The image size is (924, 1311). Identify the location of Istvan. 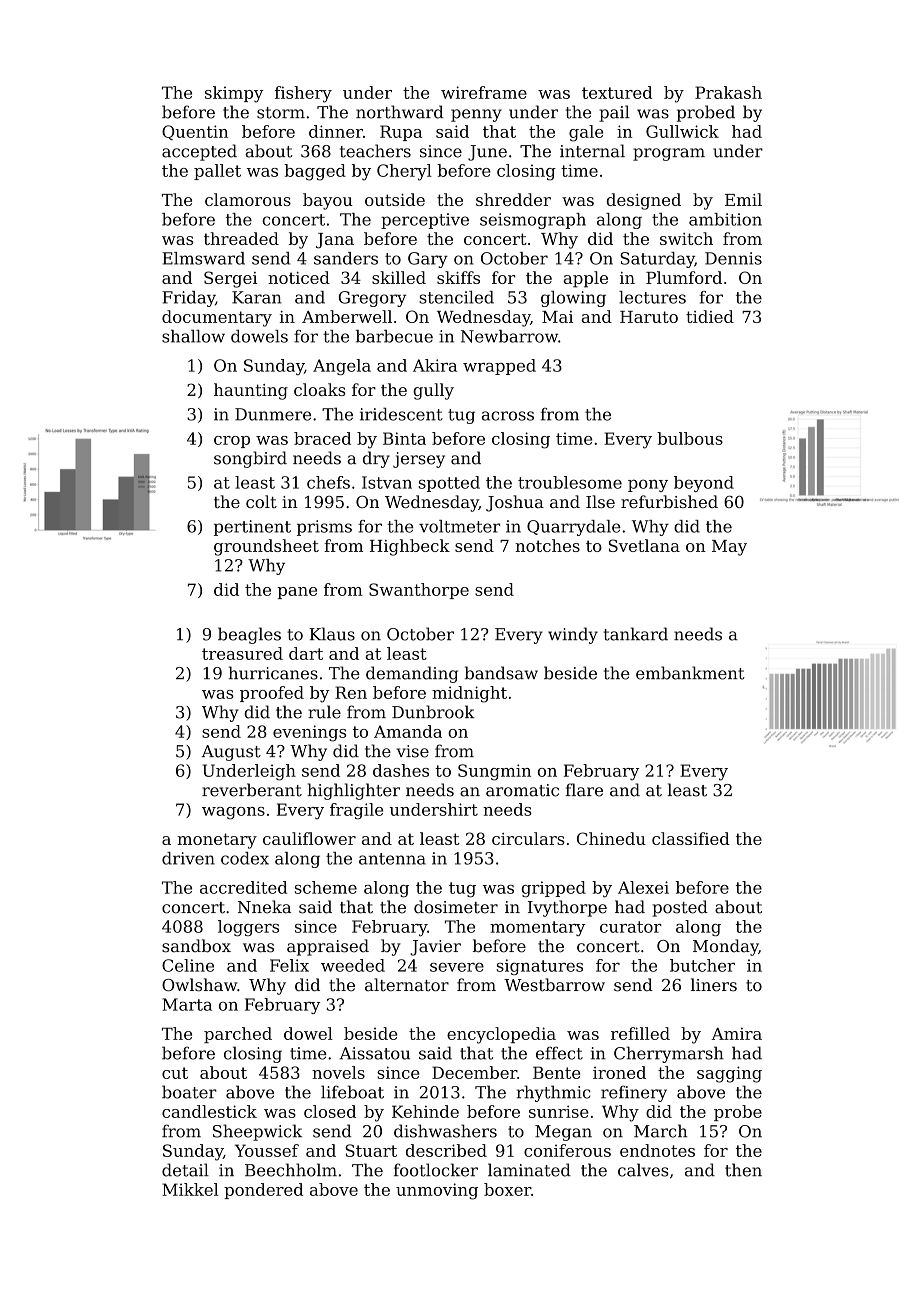
(387, 482).
